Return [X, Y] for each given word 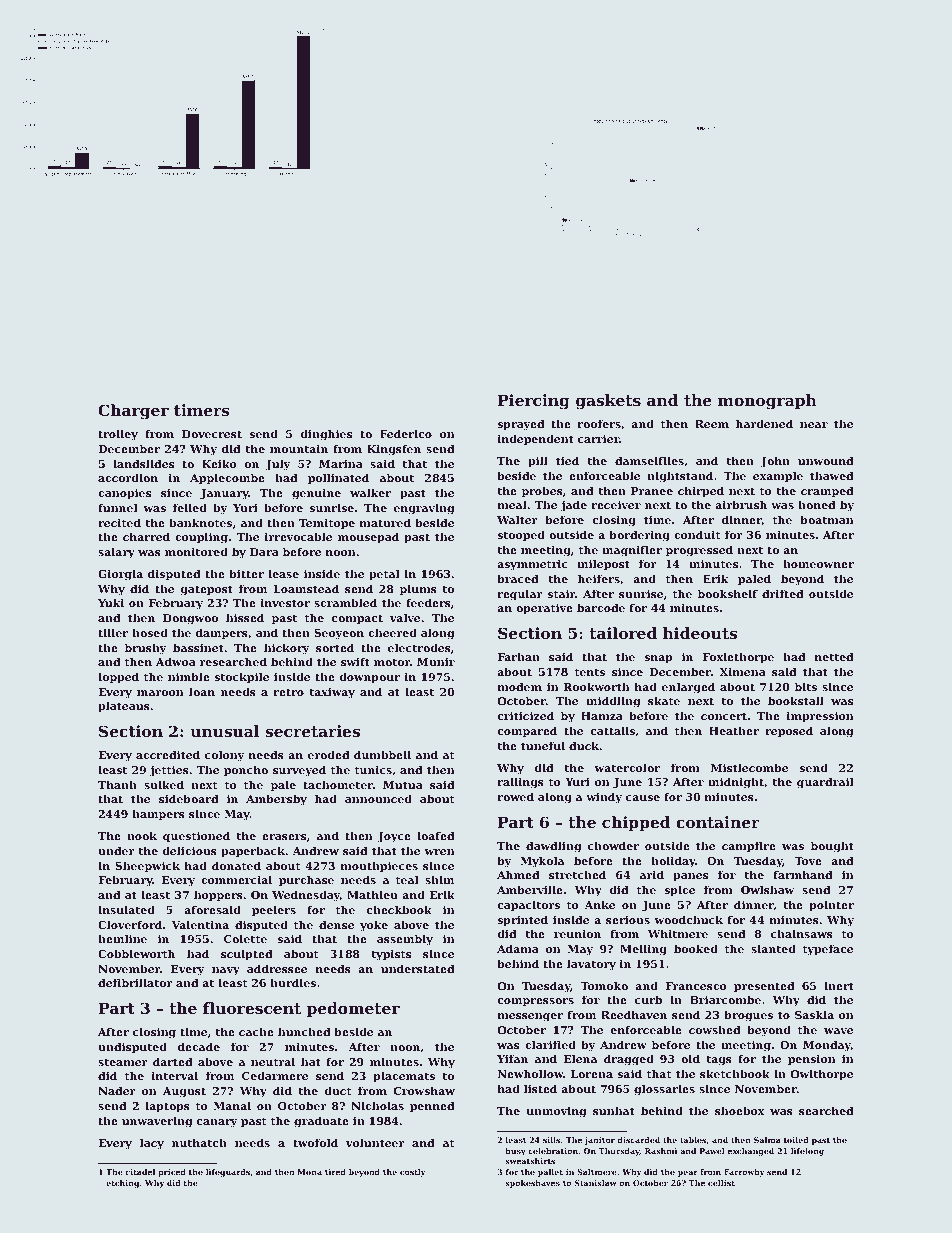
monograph [767, 402]
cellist [721, 1183]
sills [551, 1140]
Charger [133, 412]
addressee [277, 968]
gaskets [608, 402]
